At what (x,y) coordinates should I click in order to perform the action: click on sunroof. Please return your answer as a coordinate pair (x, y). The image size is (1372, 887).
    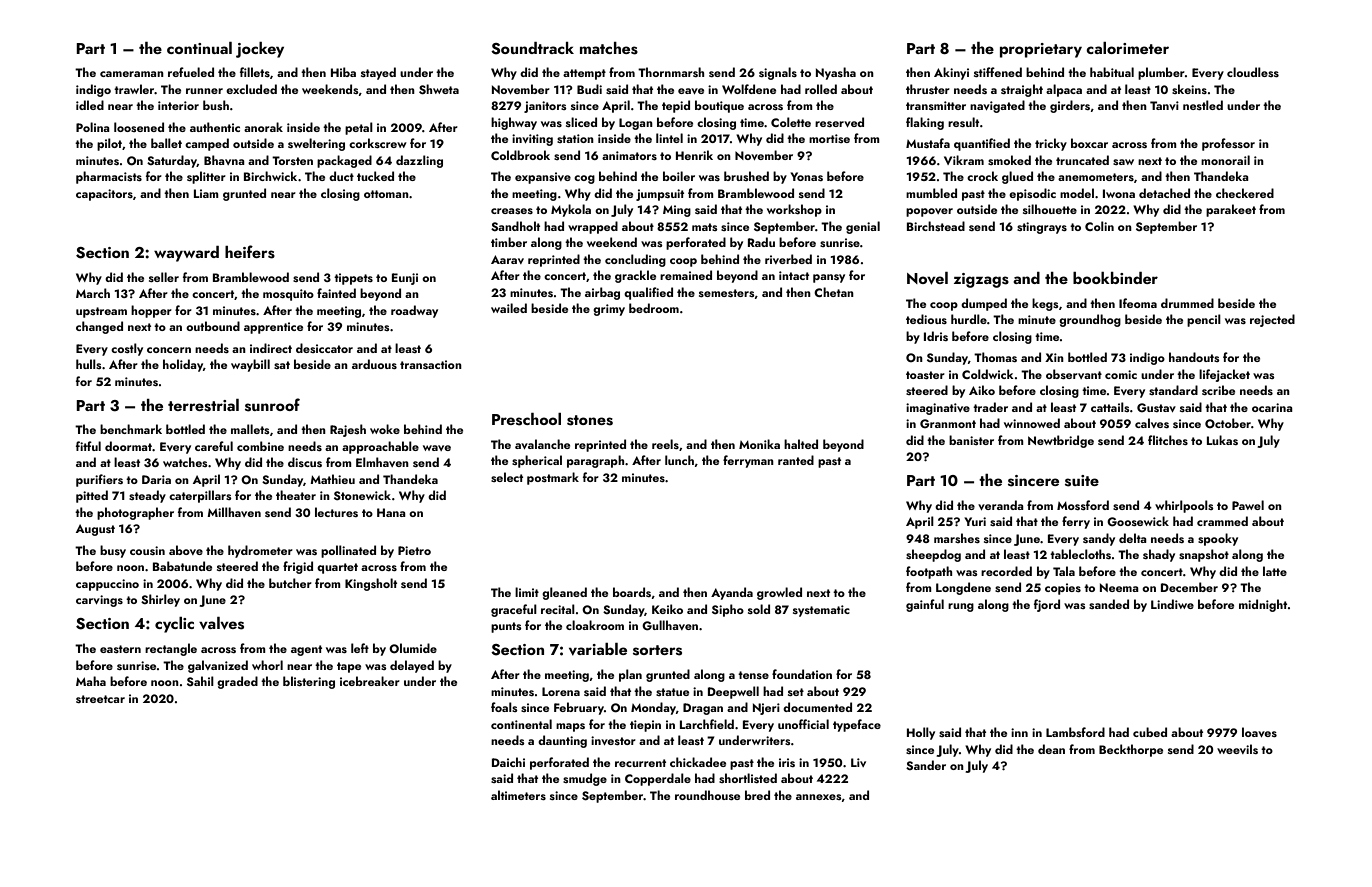
    Looking at the image, I should click on (272, 405).
